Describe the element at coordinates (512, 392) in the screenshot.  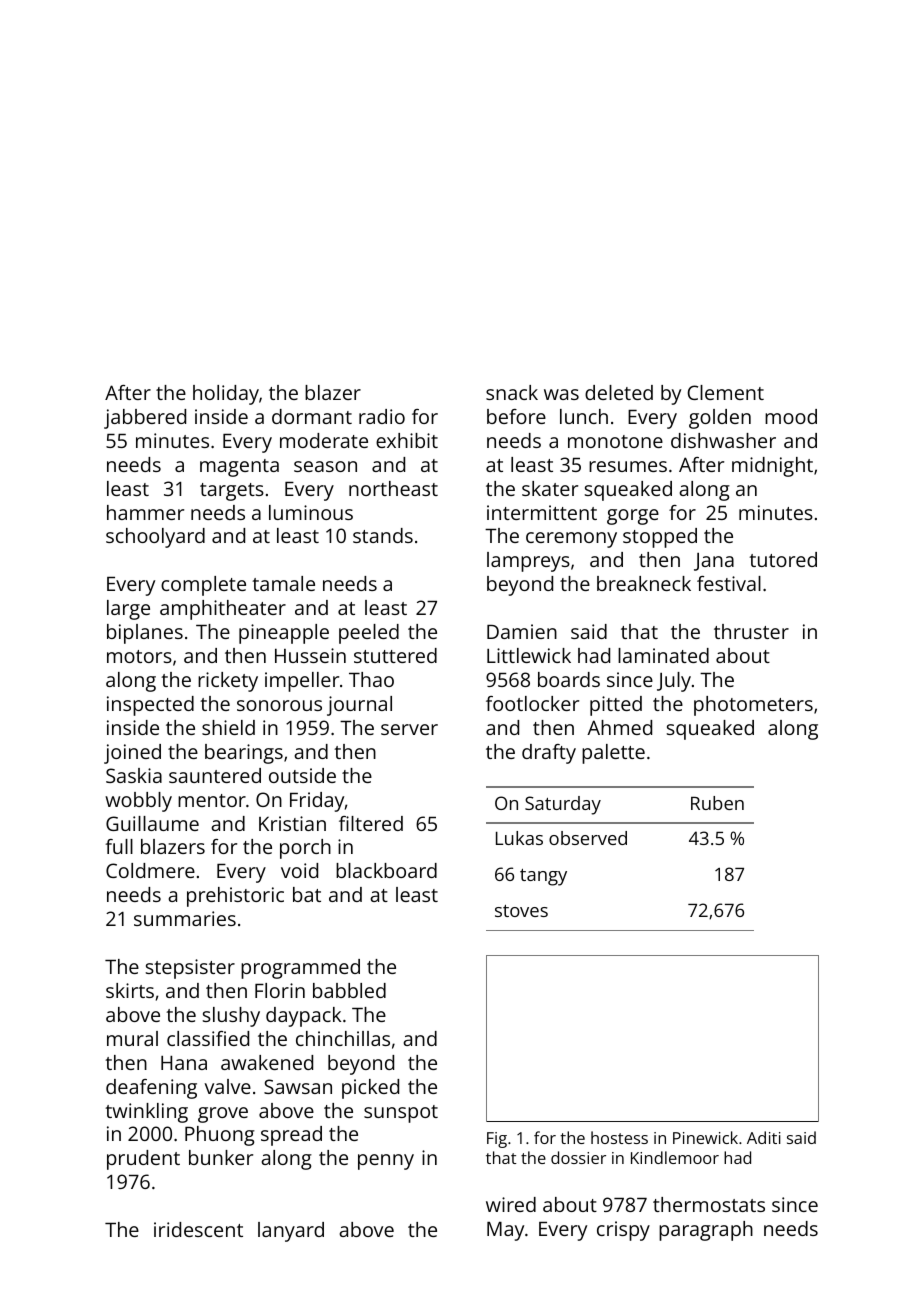
I see `snack` at that location.
